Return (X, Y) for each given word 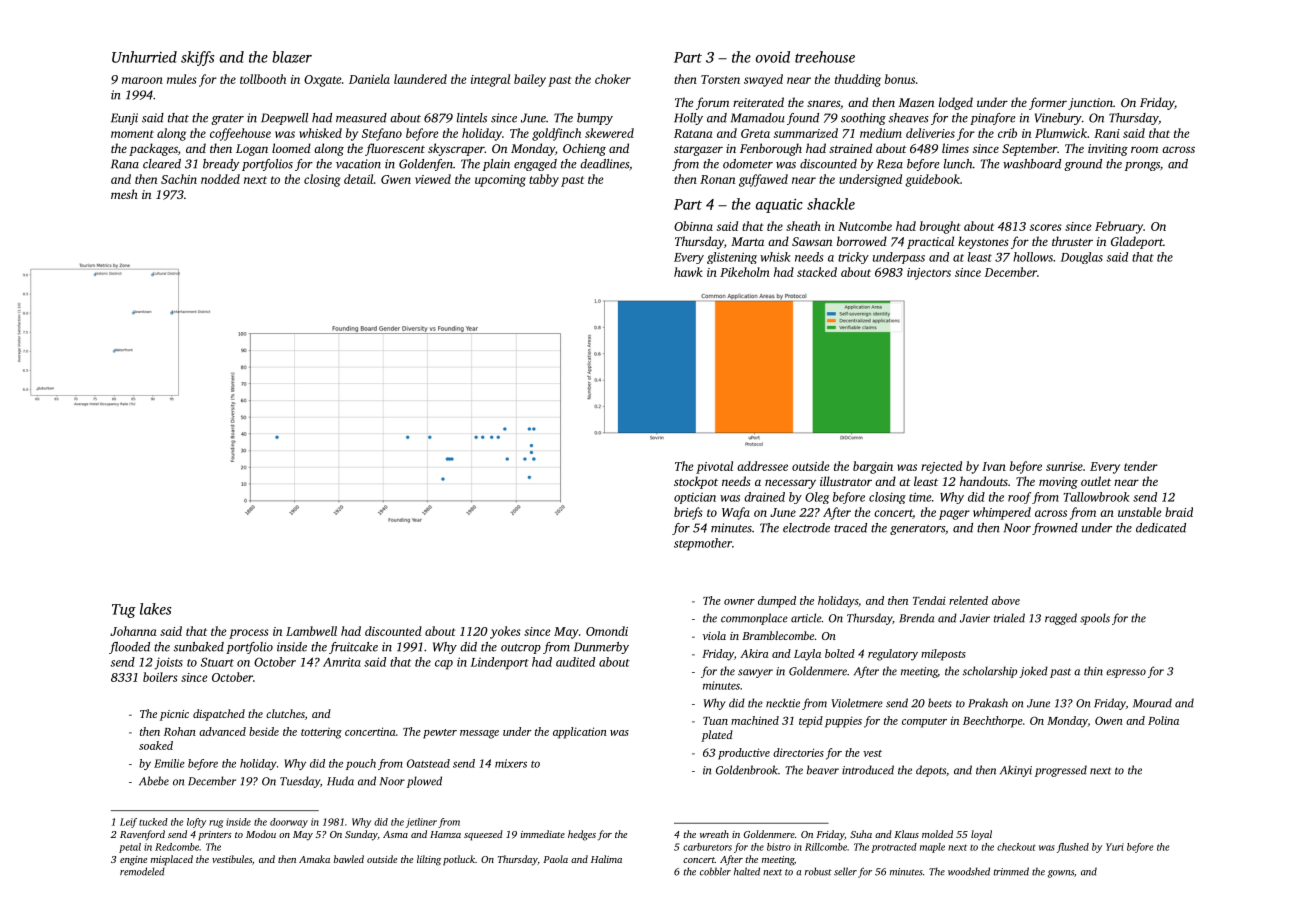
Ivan (994, 466)
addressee (762, 466)
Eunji (124, 119)
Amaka (314, 859)
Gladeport (1137, 242)
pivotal (714, 467)
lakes (155, 609)
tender (1141, 466)
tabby (544, 180)
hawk (688, 272)
